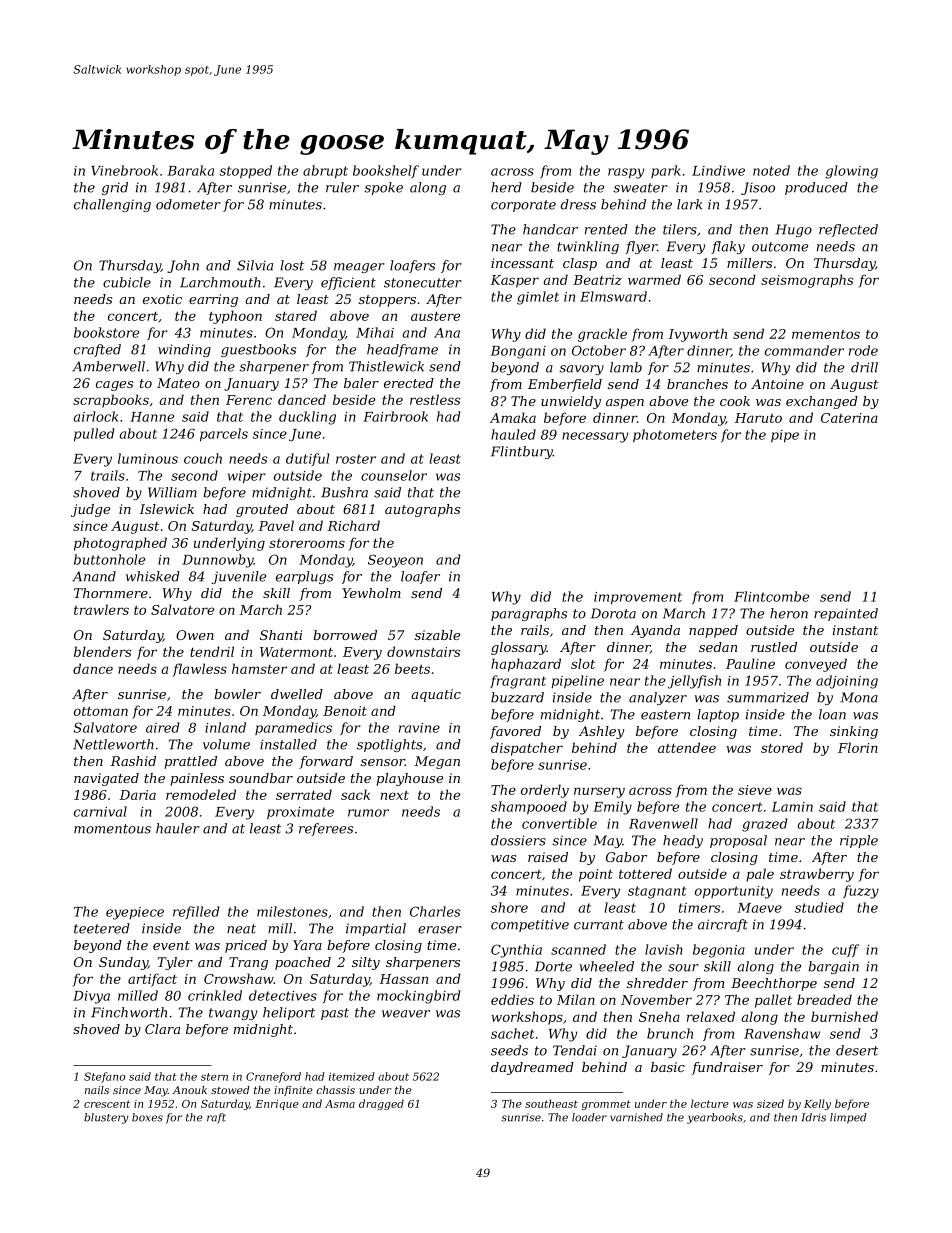 This screenshot has width=952, height=1233. Describe the element at coordinates (129, 1012) in the screenshot. I see `Finchworth` at that location.
